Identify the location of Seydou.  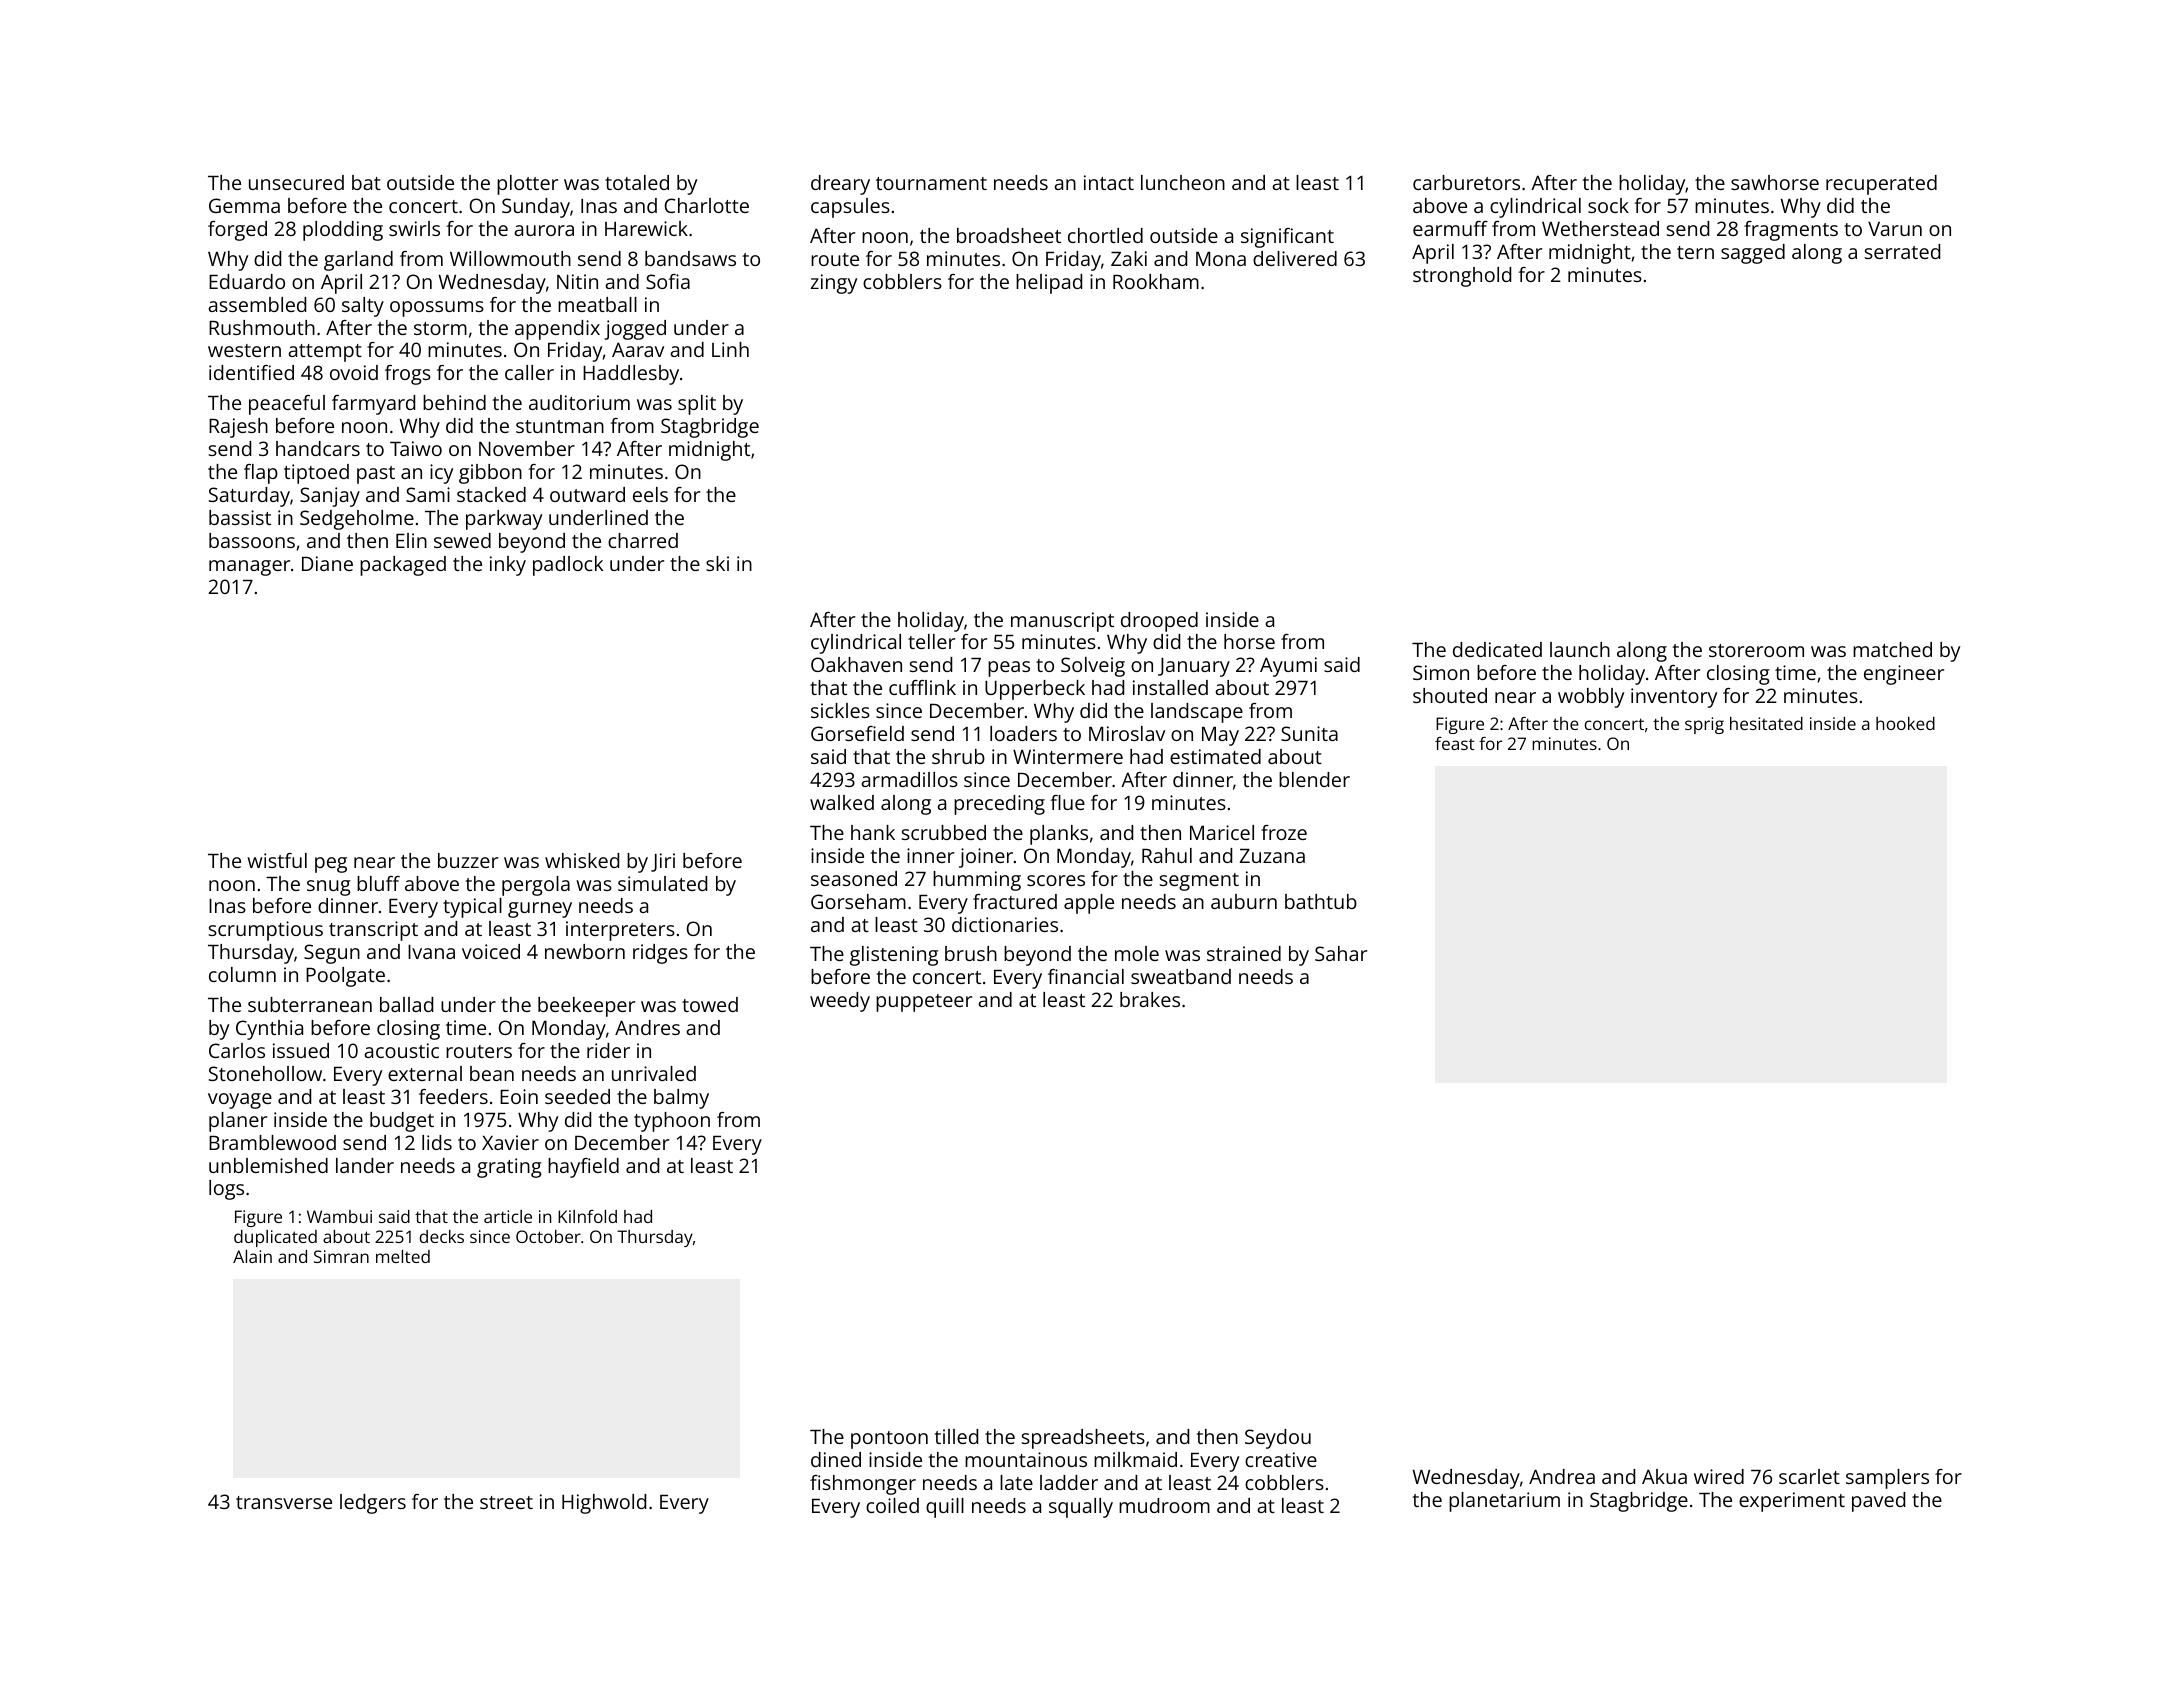
(1278, 1439).
